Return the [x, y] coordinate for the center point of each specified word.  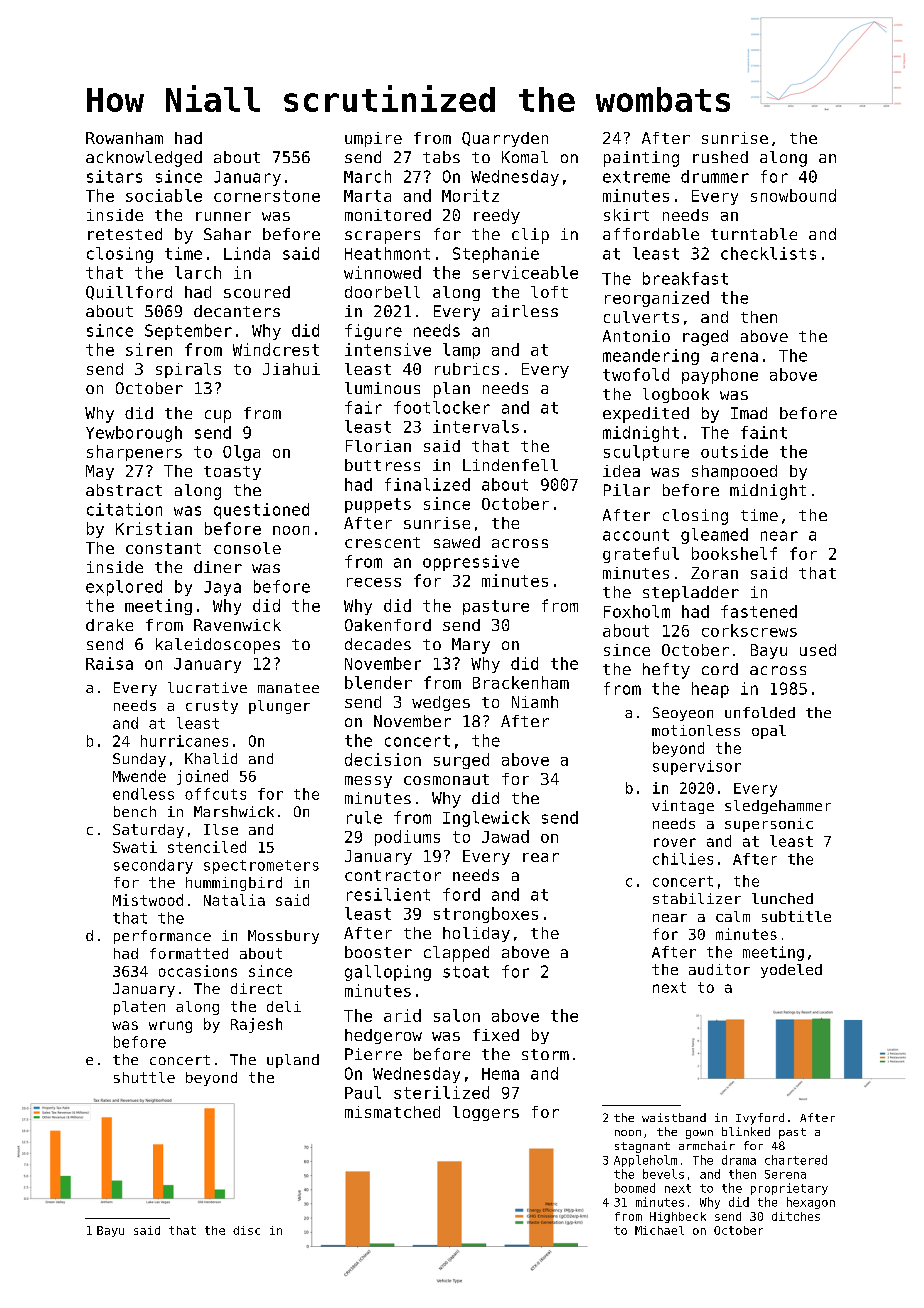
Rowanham [124, 138]
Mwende [139, 776]
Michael [659, 1230]
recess [374, 582]
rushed [720, 157]
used [818, 650]
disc [246, 1230]
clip [530, 236]
